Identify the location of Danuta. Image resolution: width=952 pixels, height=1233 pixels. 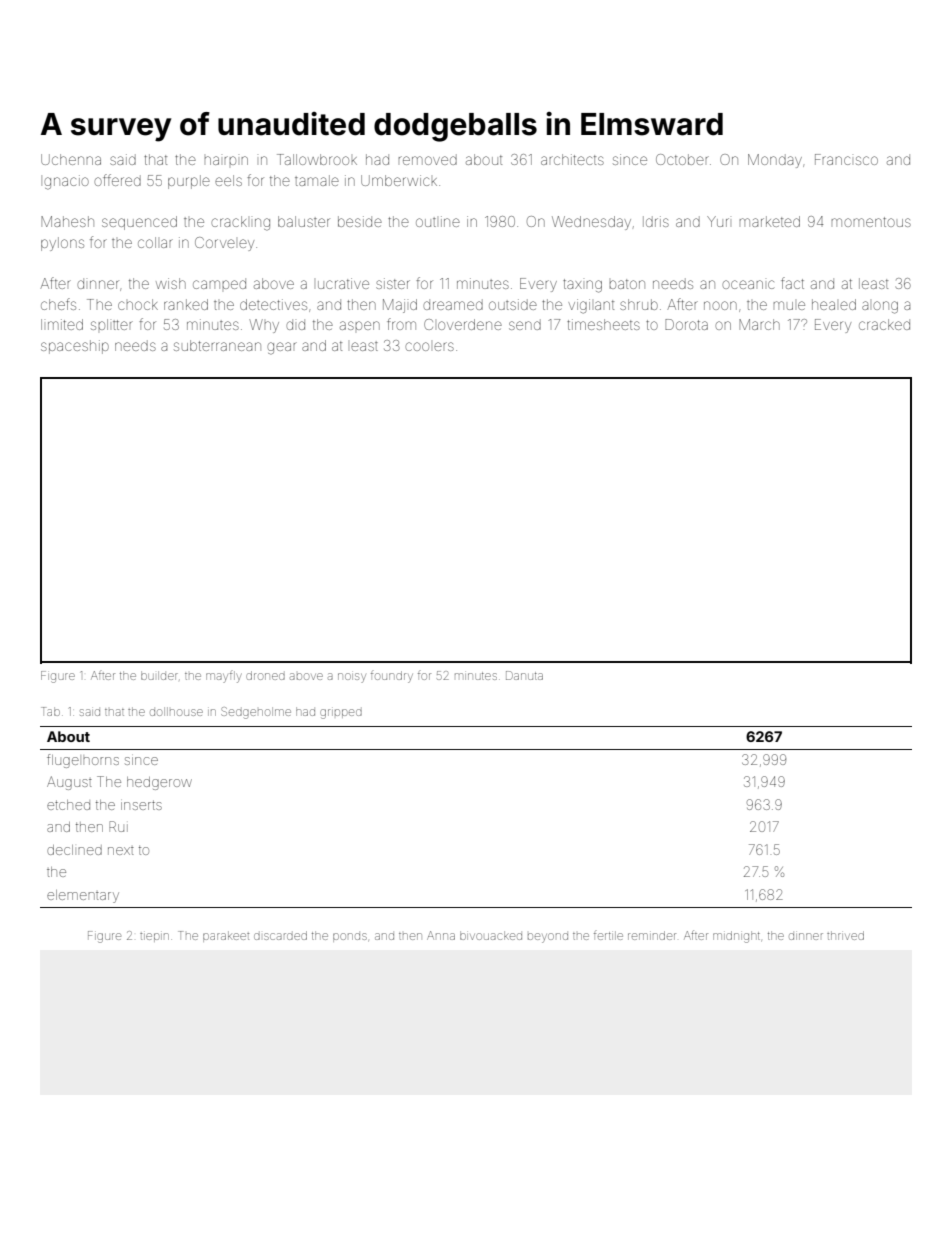
(524, 675).
